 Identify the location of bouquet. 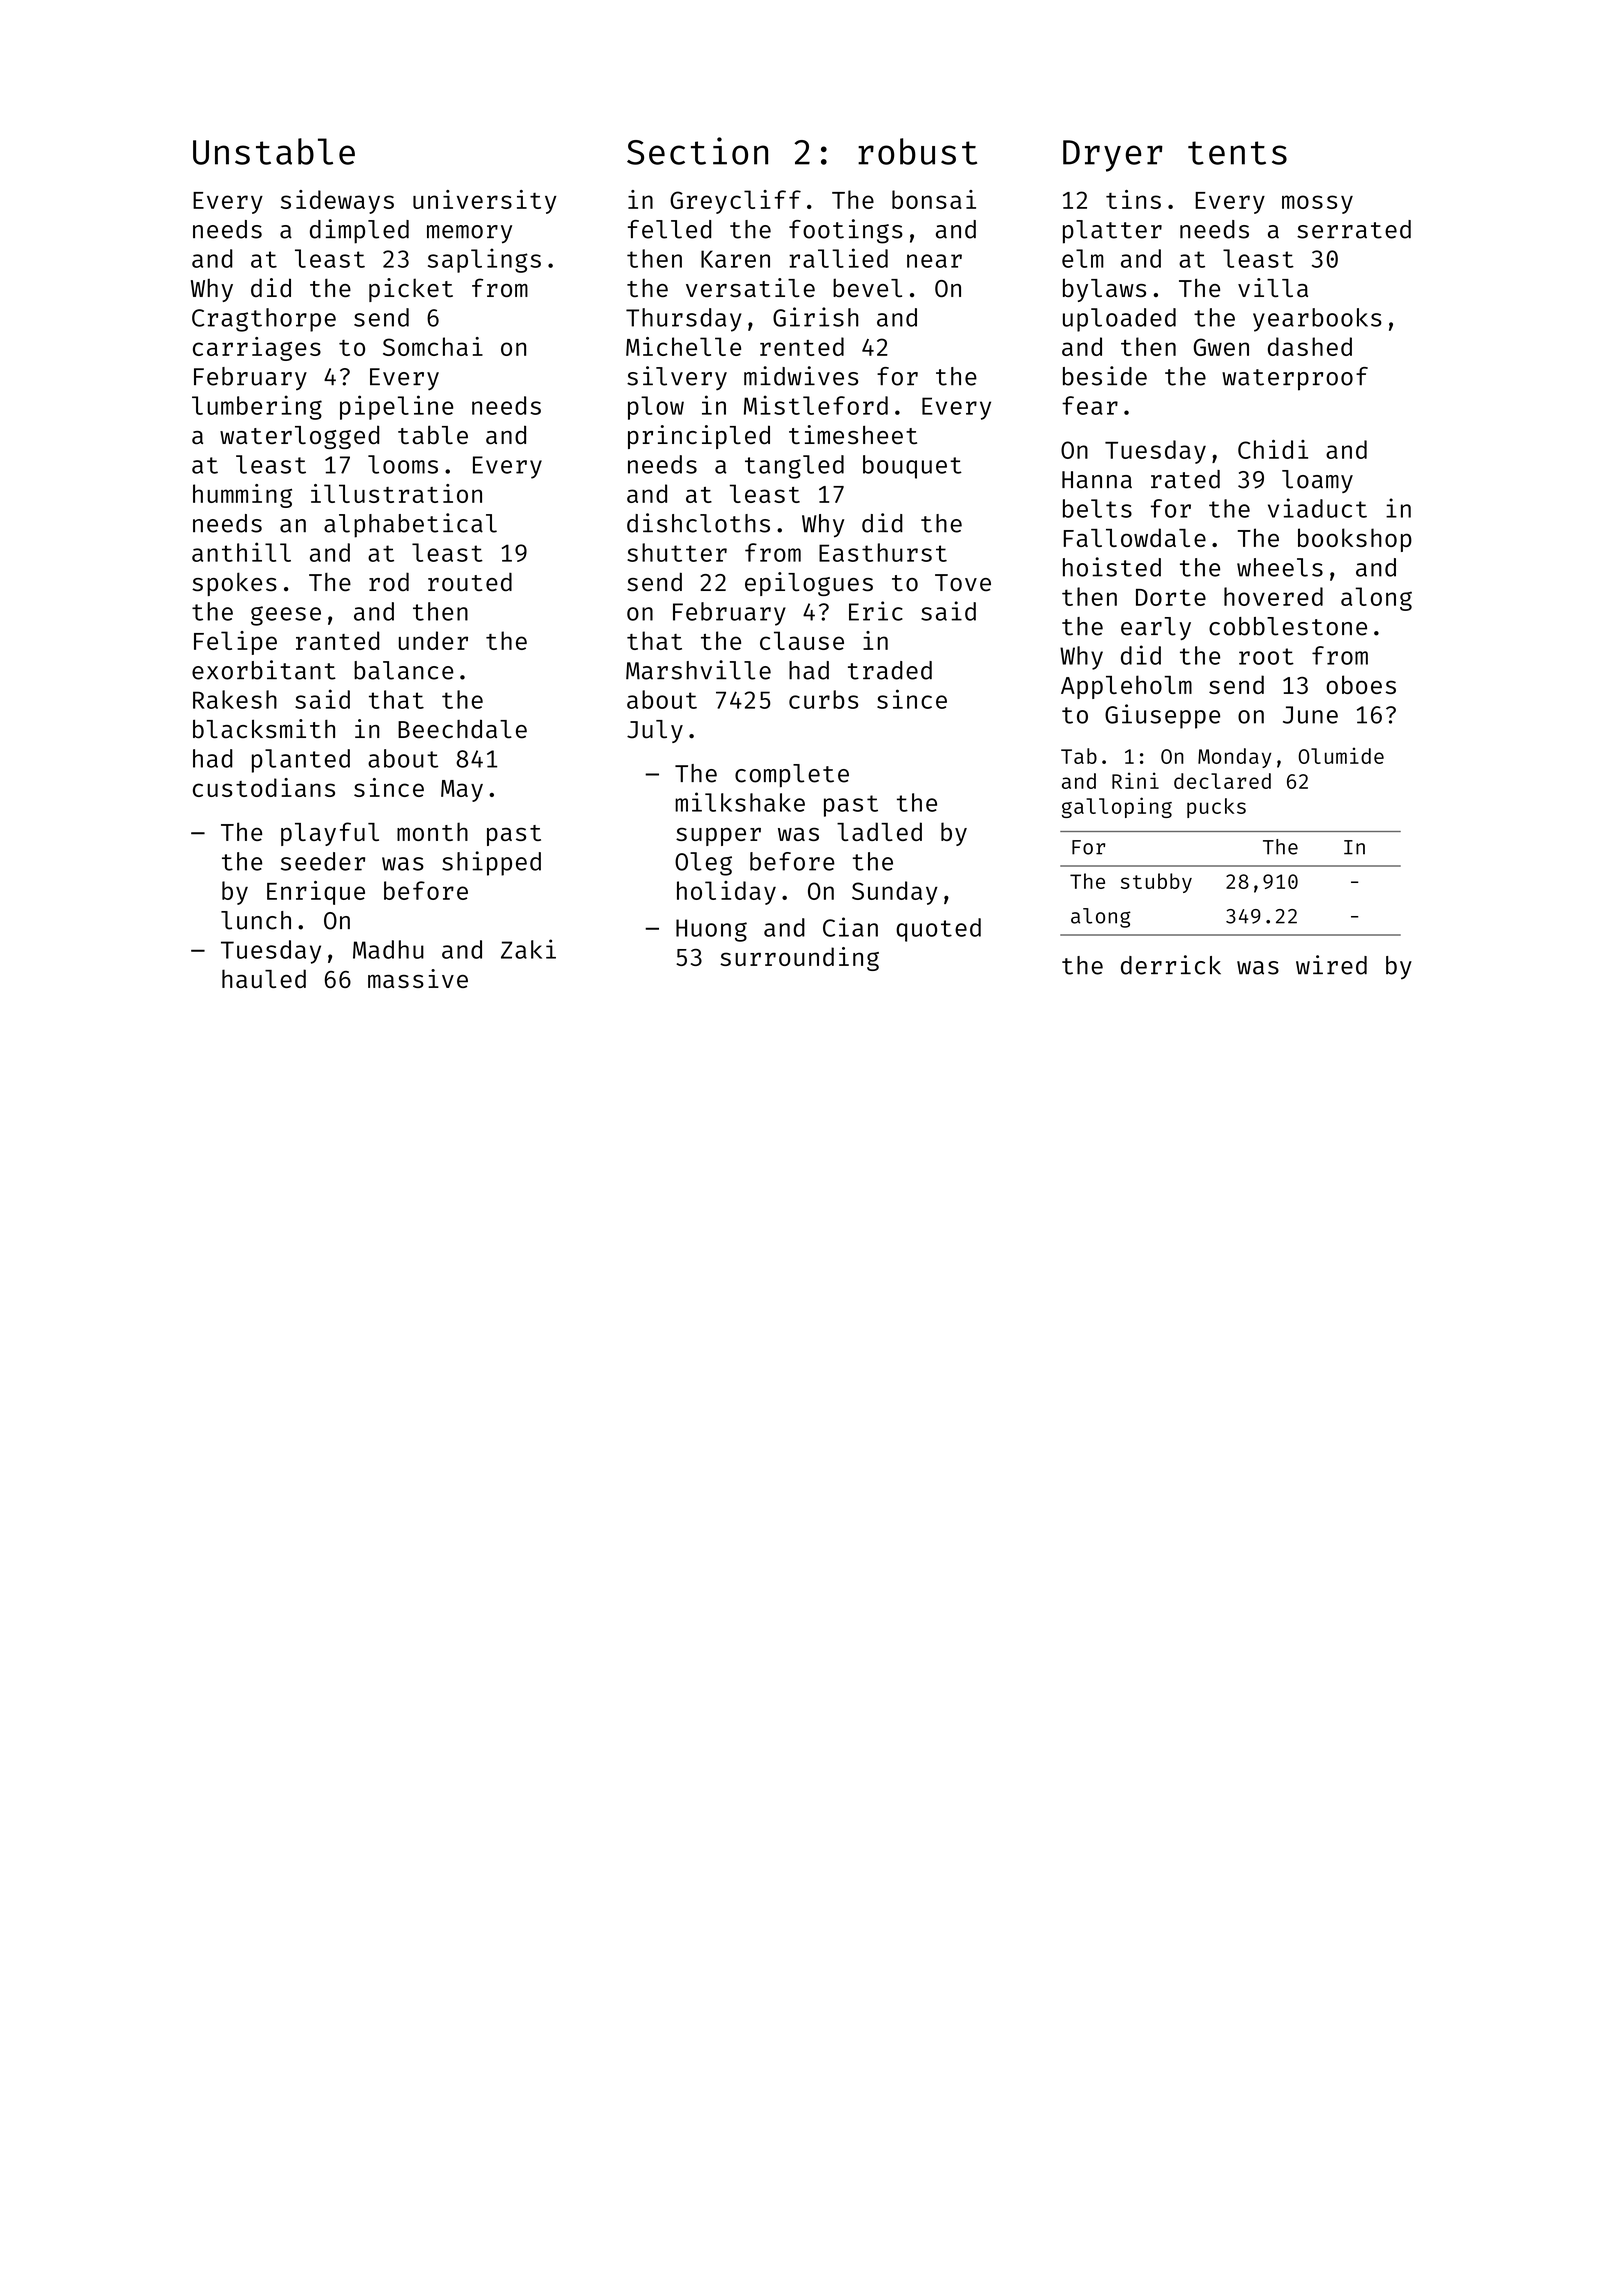
(912, 467).
